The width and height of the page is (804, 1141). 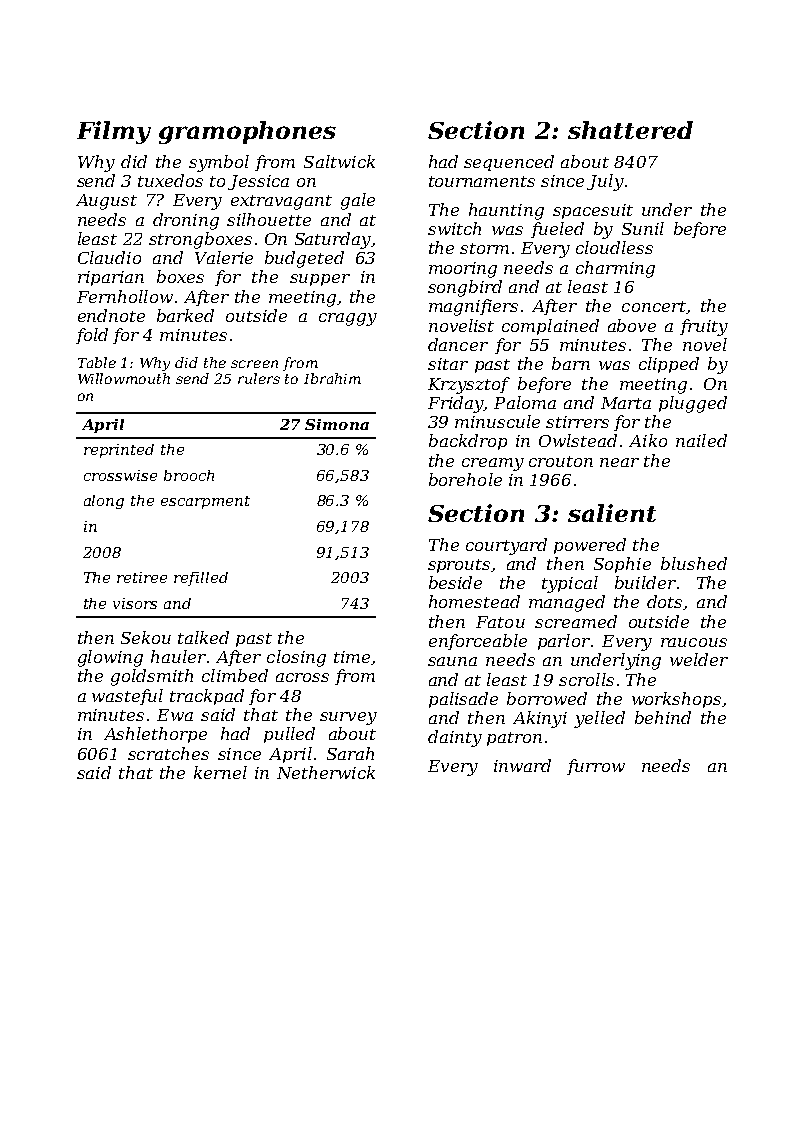 What do you see at coordinates (630, 130) in the page?
I see `shattered` at bounding box center [630, 130].
